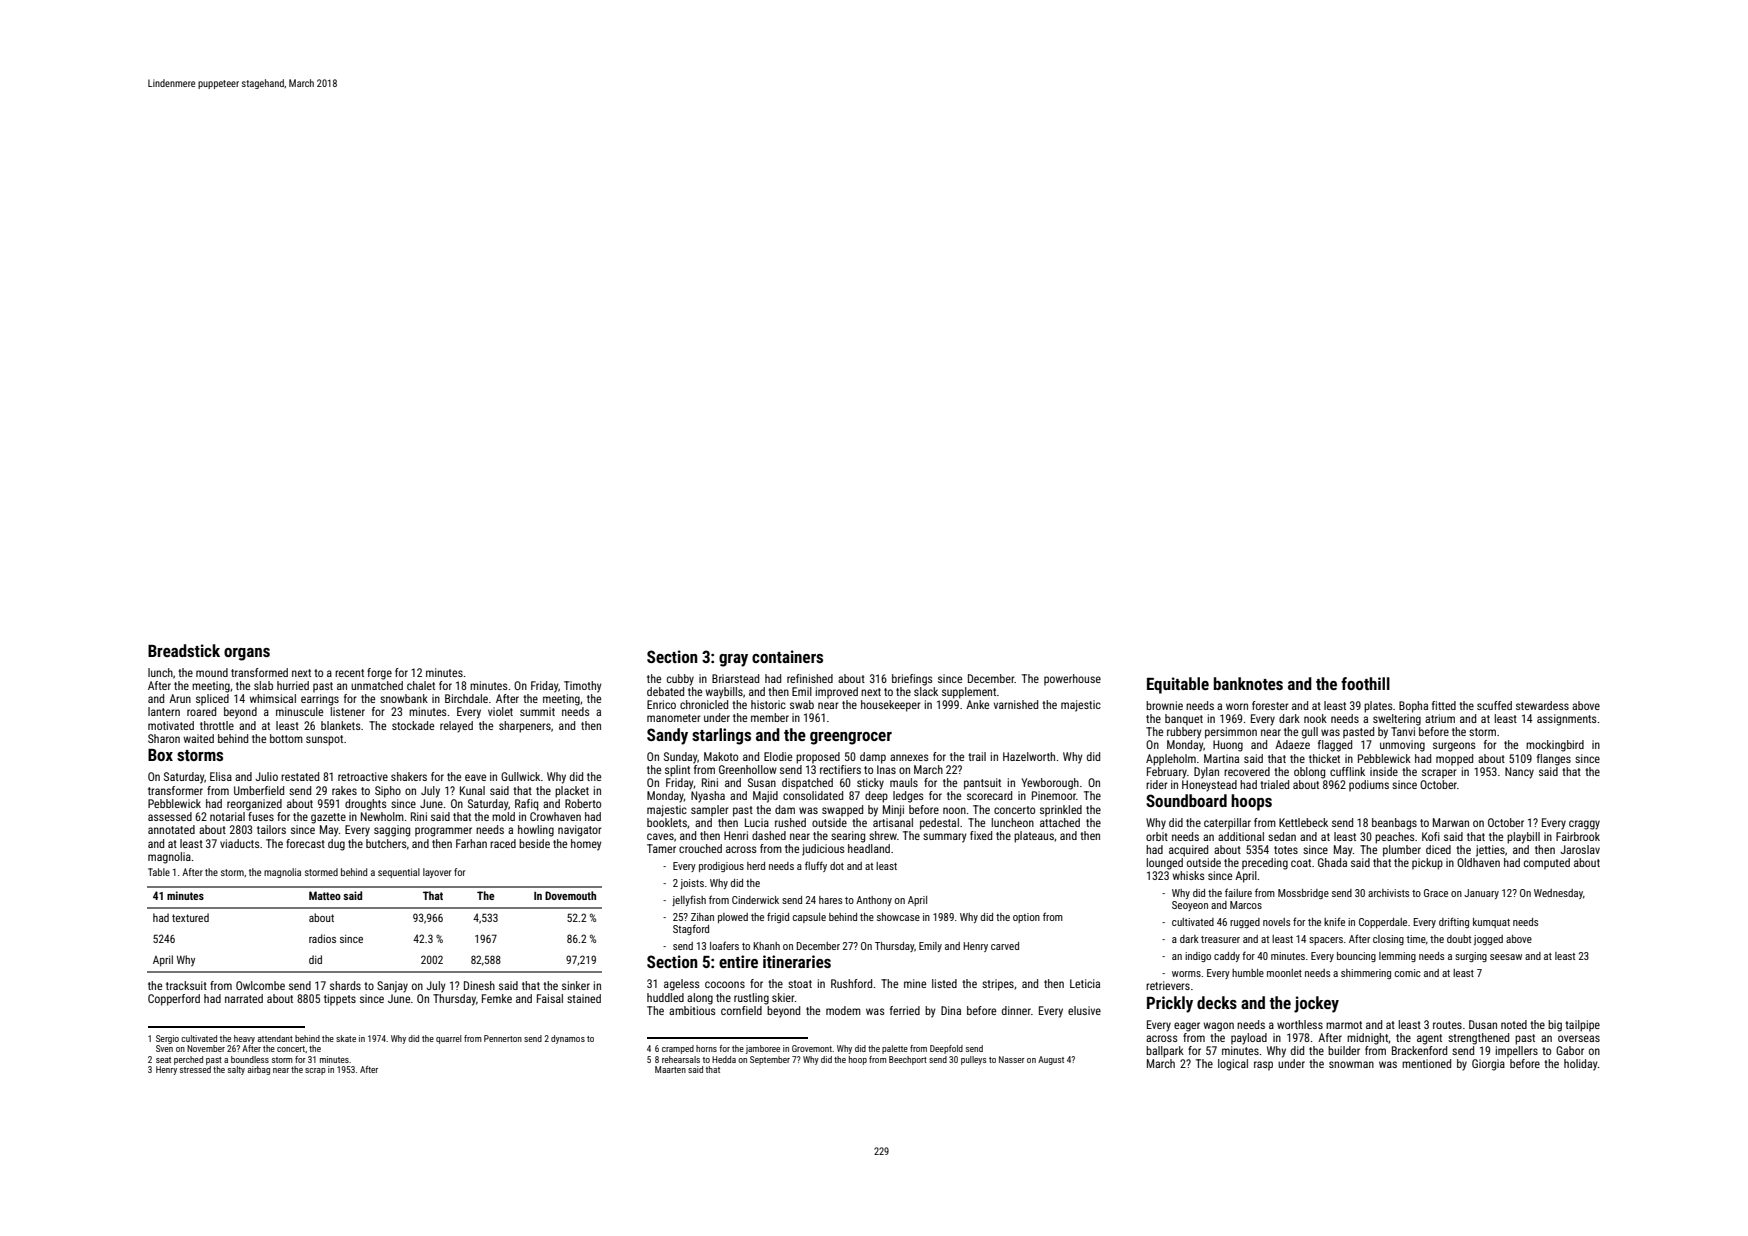 The height and width of the screenshot is (1236, 1748). What do you see at coordinates (908, 1060) in the screenshot?
I see `Beechport` at bounding box center [908, 1060].
